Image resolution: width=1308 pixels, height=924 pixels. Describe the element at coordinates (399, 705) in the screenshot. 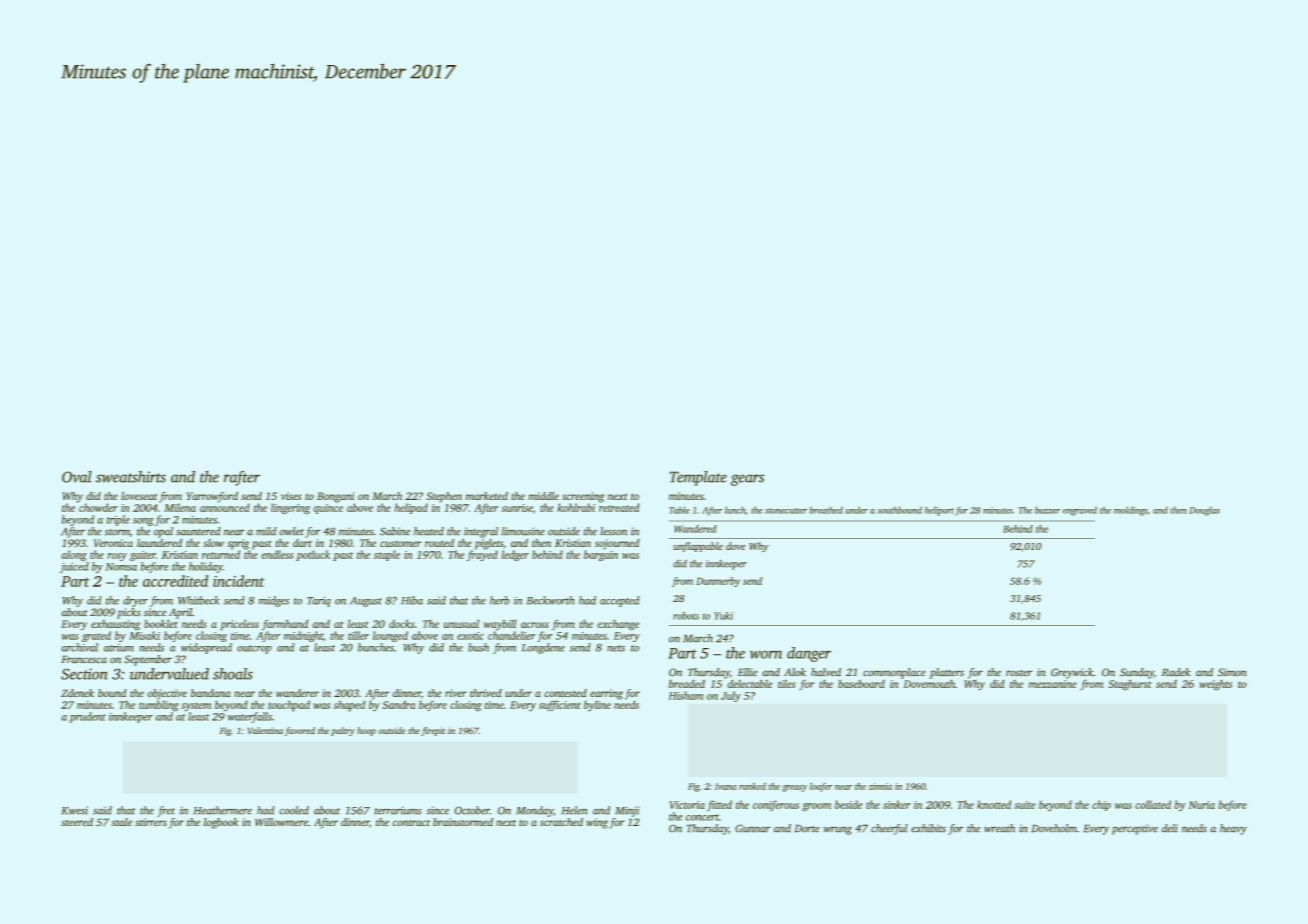

I see `Sandra` at that location.
